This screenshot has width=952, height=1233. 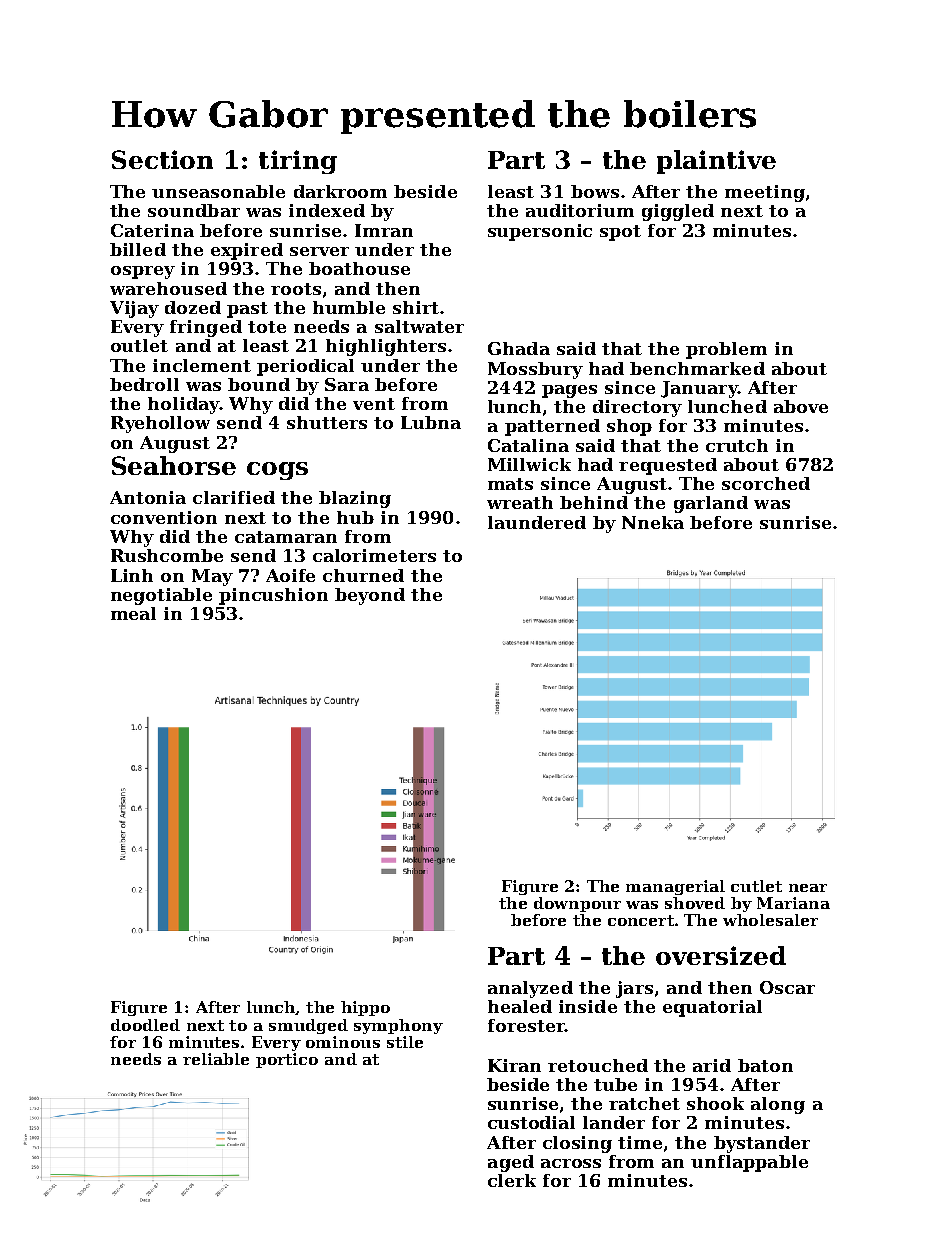 What do you see at coordinates (216, 1059) in the screenshot?
I see `reliable` at bounding box center [216, 1059].
